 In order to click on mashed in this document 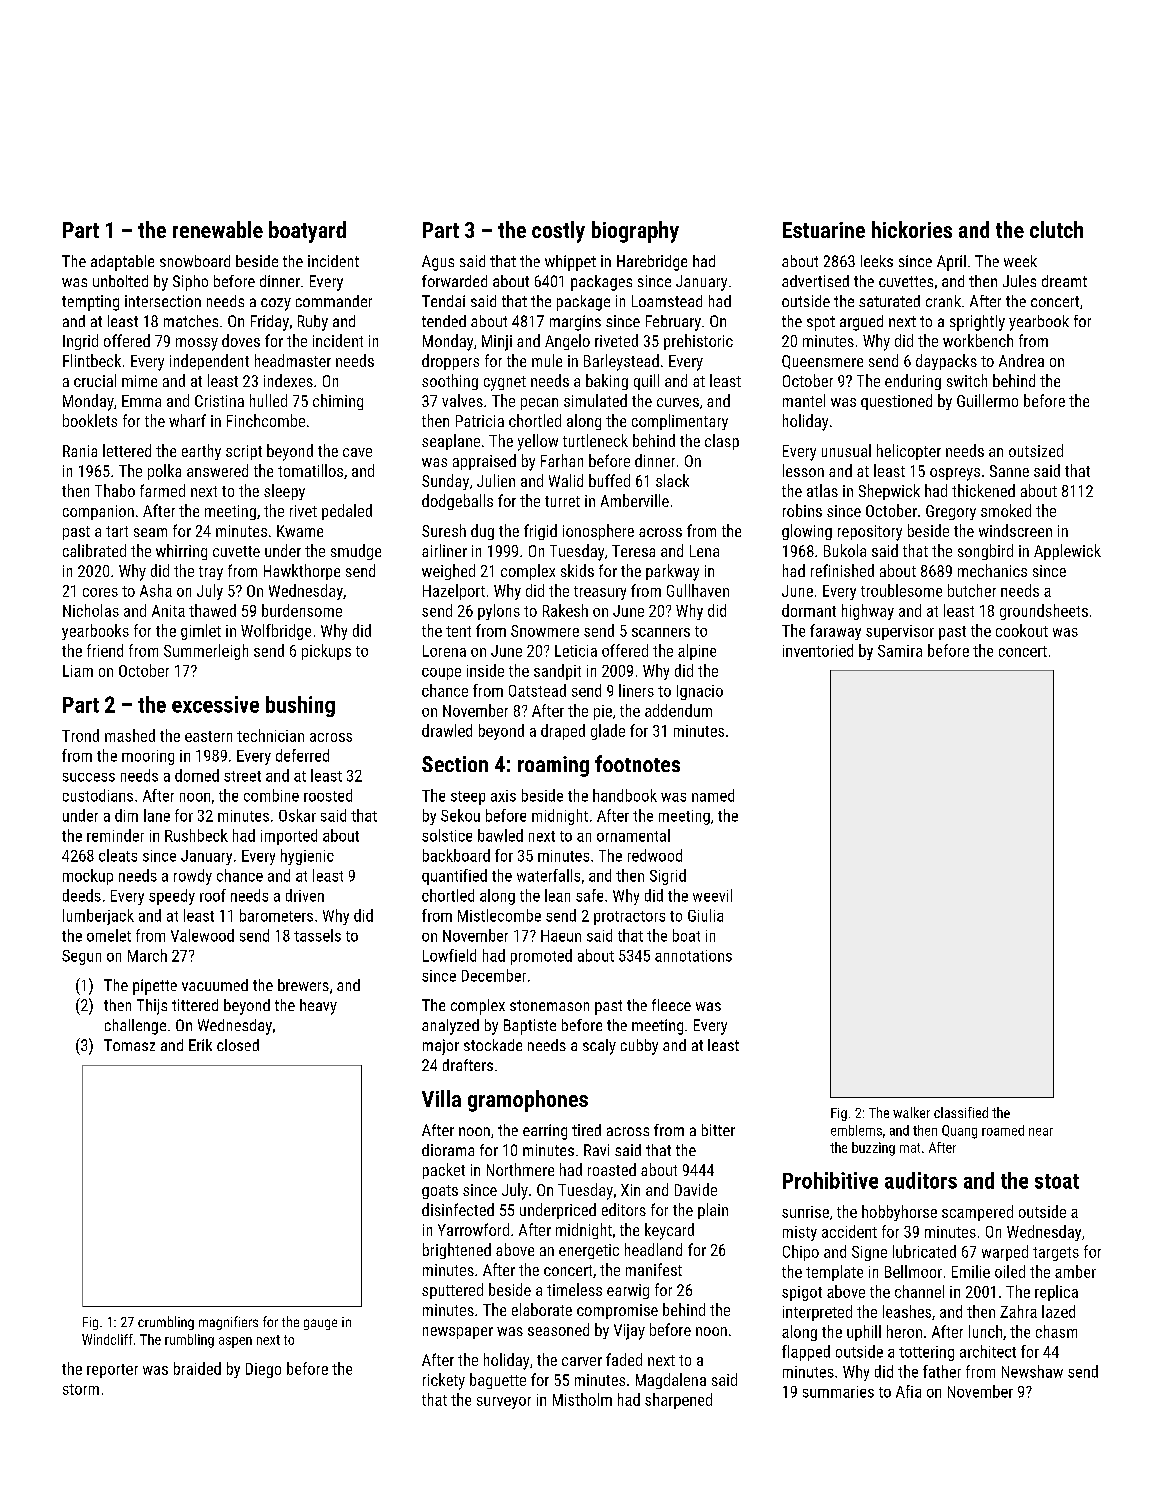, I will do `click(130, 735)`.
